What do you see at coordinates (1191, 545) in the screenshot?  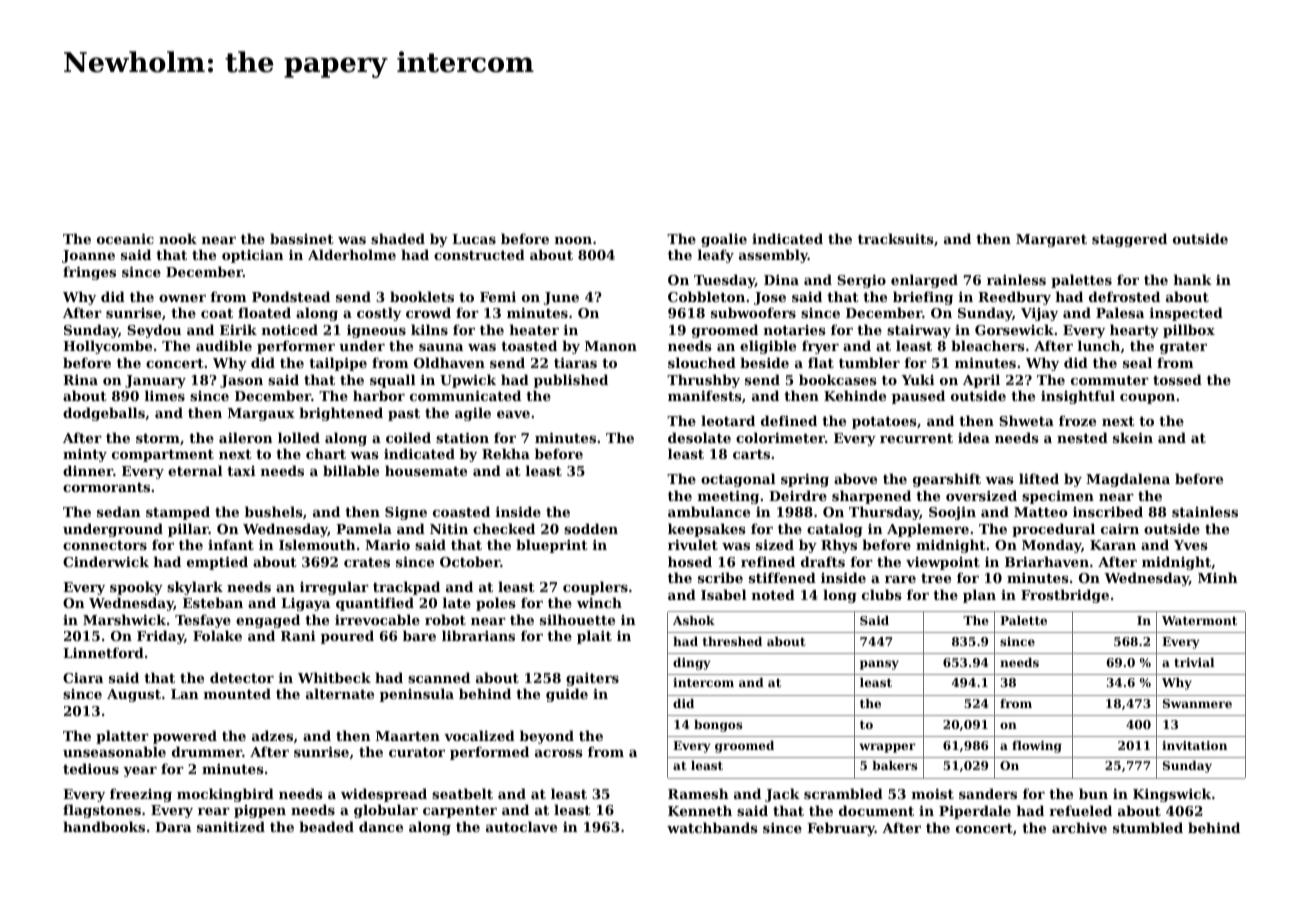 I see `Yves` at bounding box center [1191, 545].
